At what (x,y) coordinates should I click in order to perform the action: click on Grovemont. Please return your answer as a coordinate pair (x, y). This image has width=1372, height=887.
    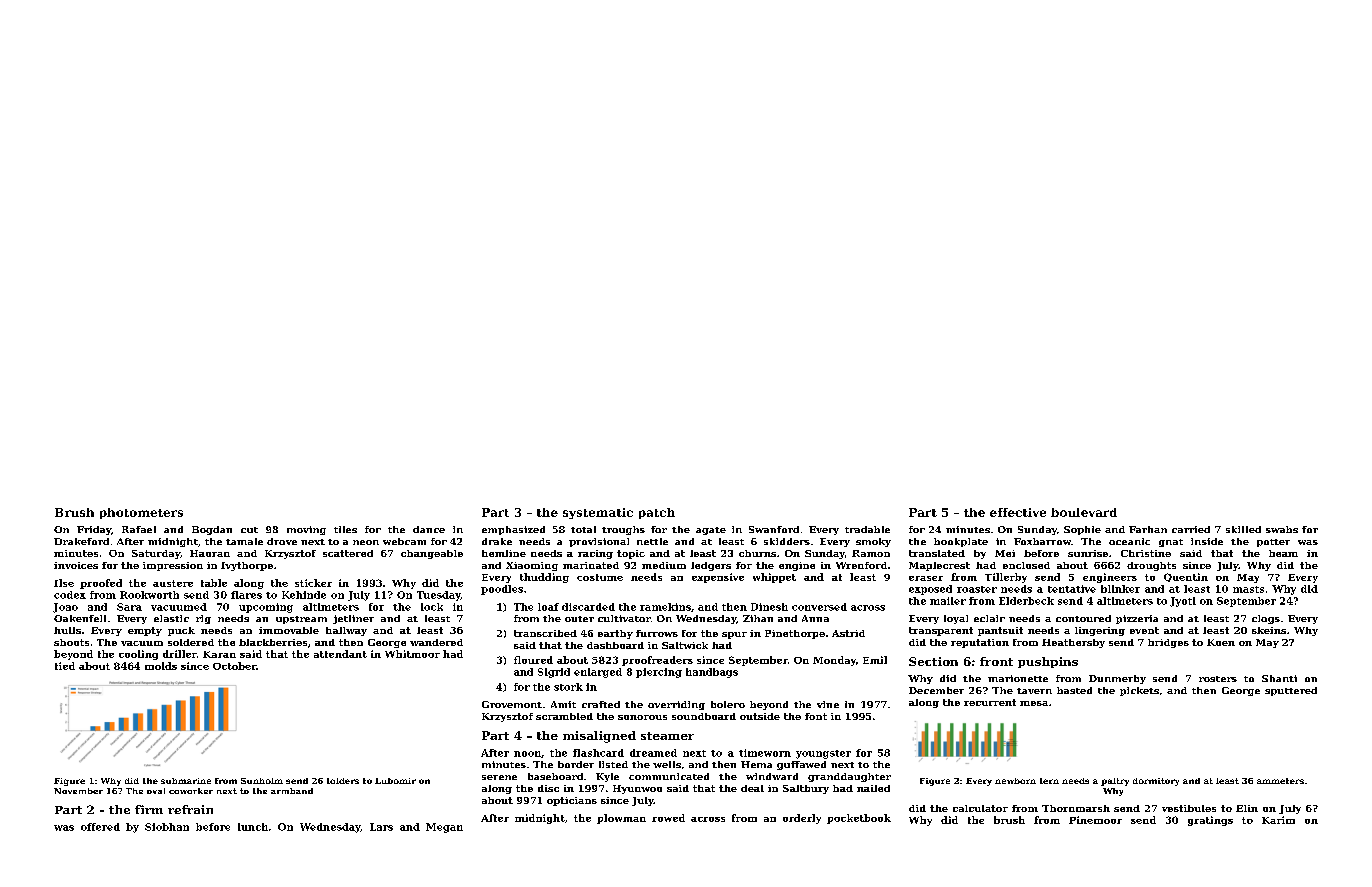
    Looking at the image, I should click on (512, 704).
